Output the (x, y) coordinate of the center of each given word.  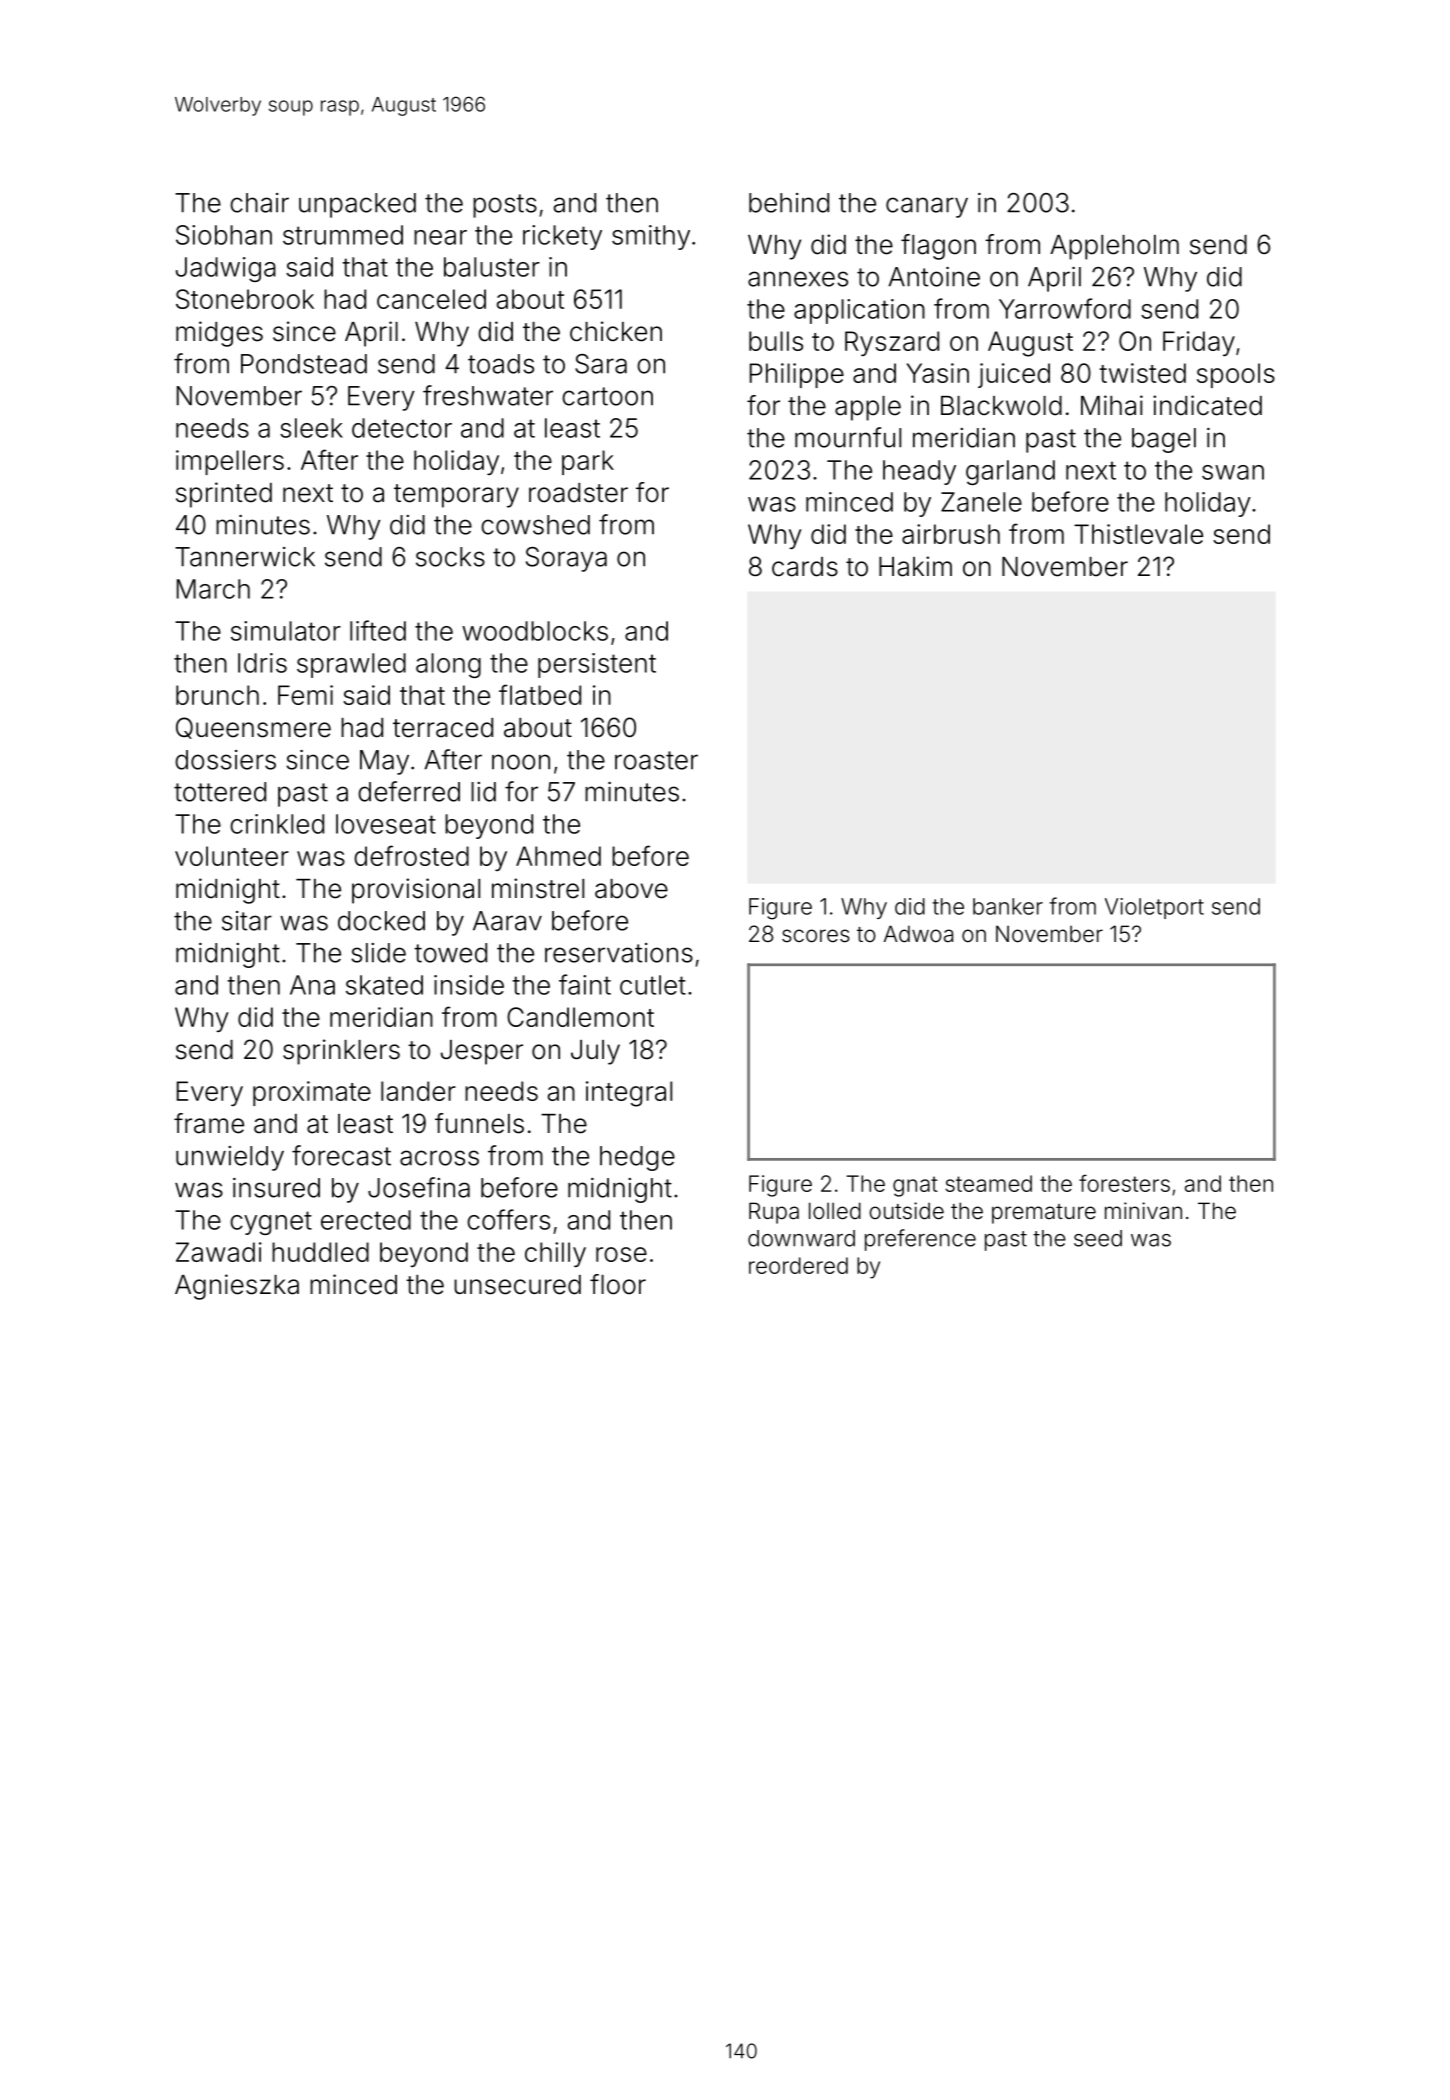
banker (1008, 906)
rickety (562, 237)
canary (927, 207)
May (384, 762)
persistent (597, 665)
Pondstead (304, 364)
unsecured (517, 1285)
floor (618, 1284)
